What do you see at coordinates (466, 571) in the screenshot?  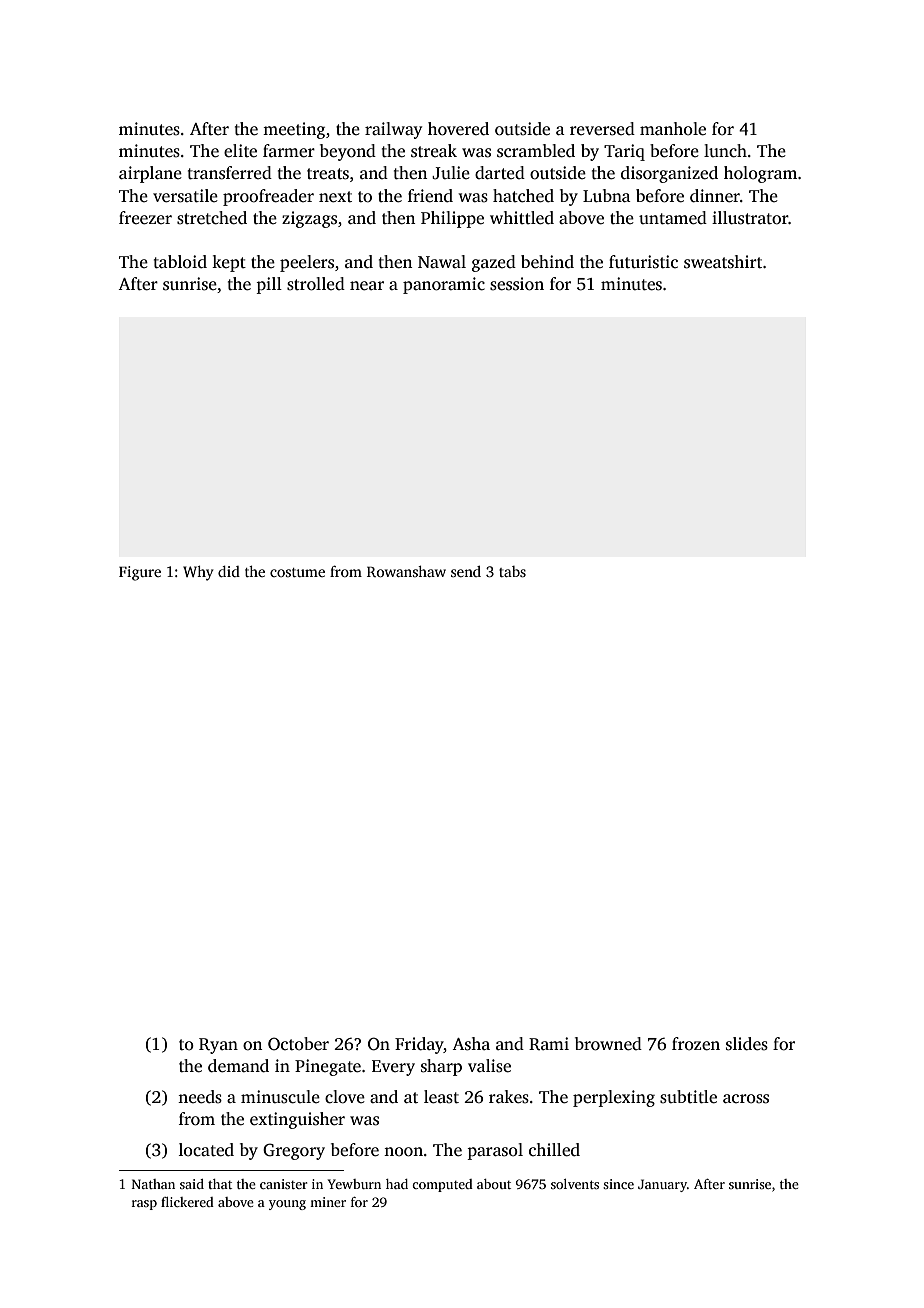 I see `send` at bounding box center [466, 571].
